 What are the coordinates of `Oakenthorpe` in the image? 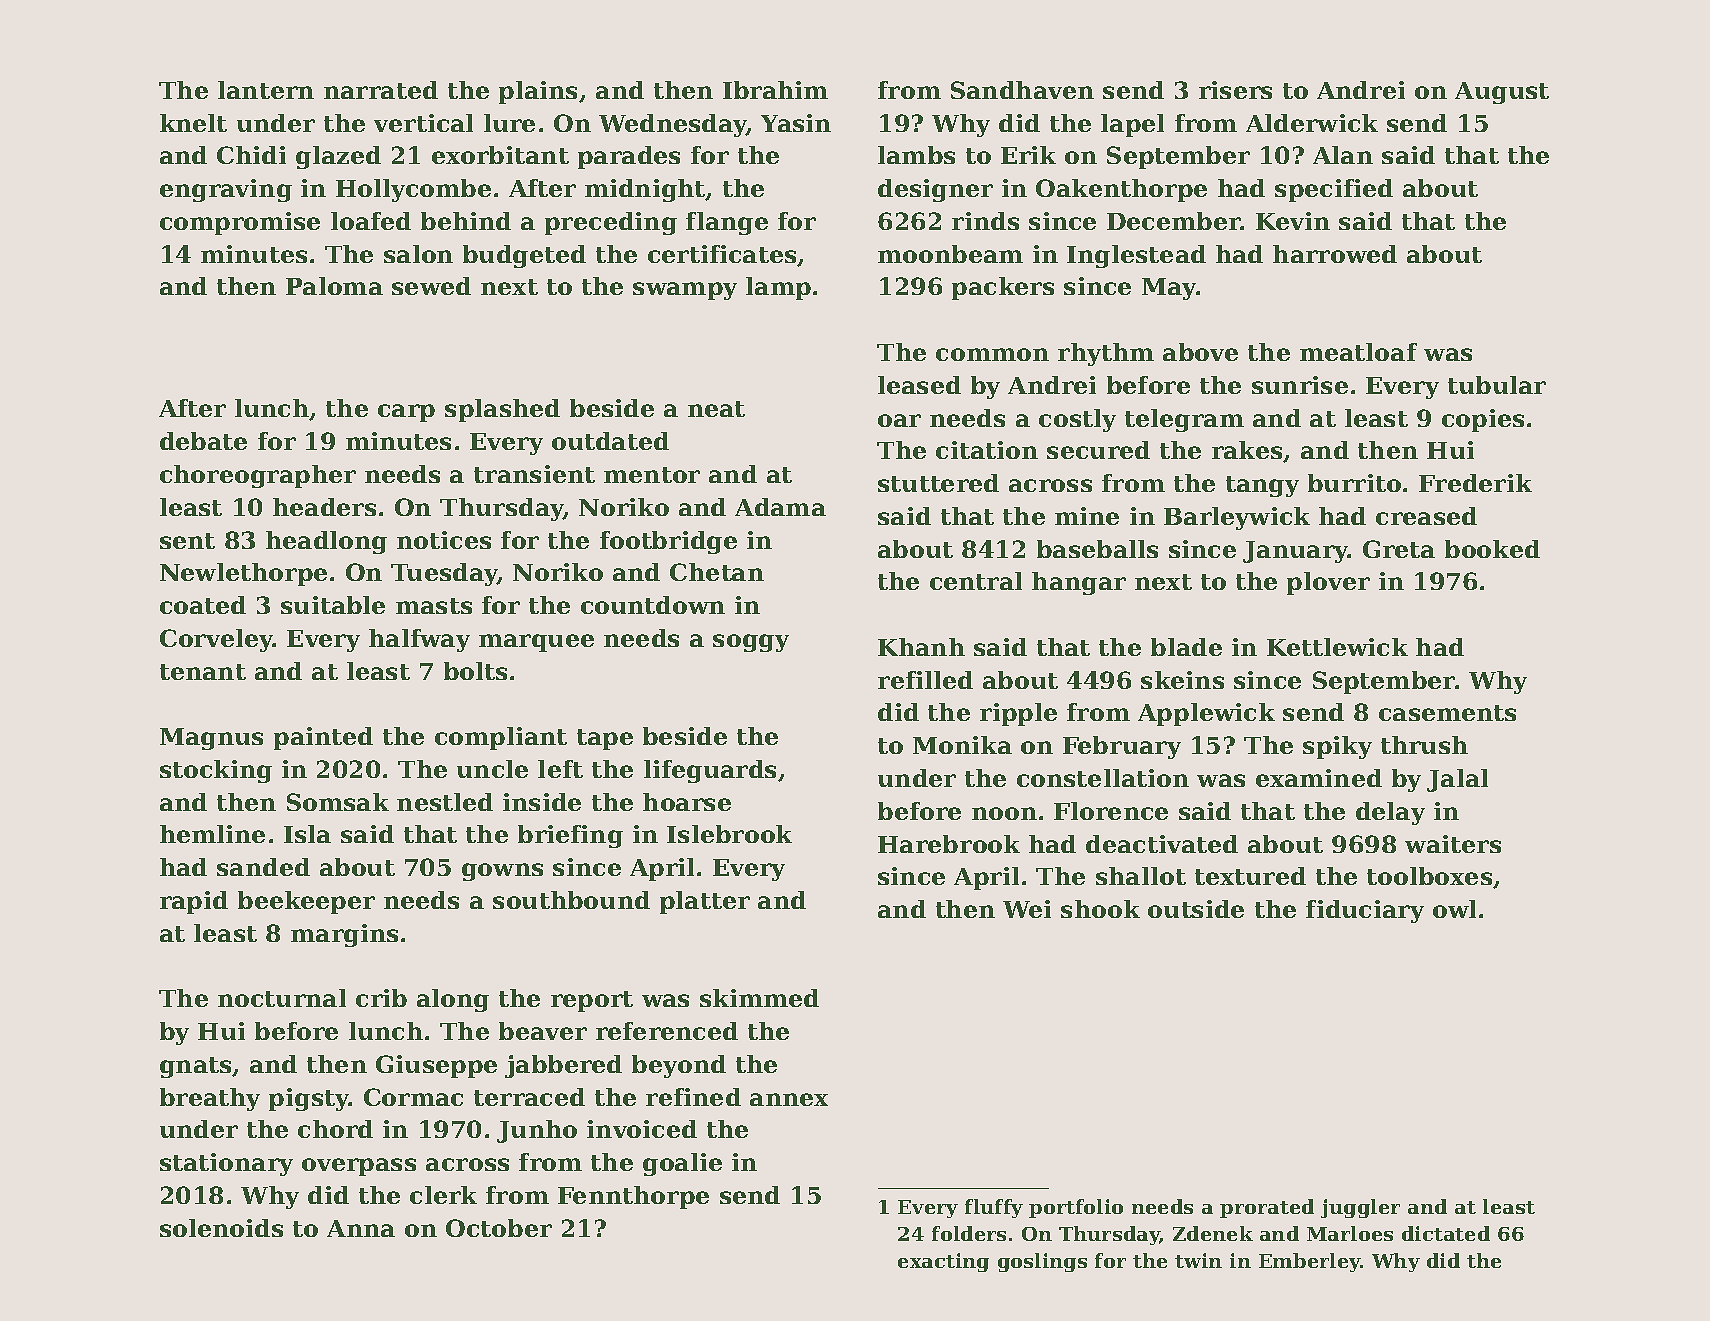 It's located at (1121, 190).
